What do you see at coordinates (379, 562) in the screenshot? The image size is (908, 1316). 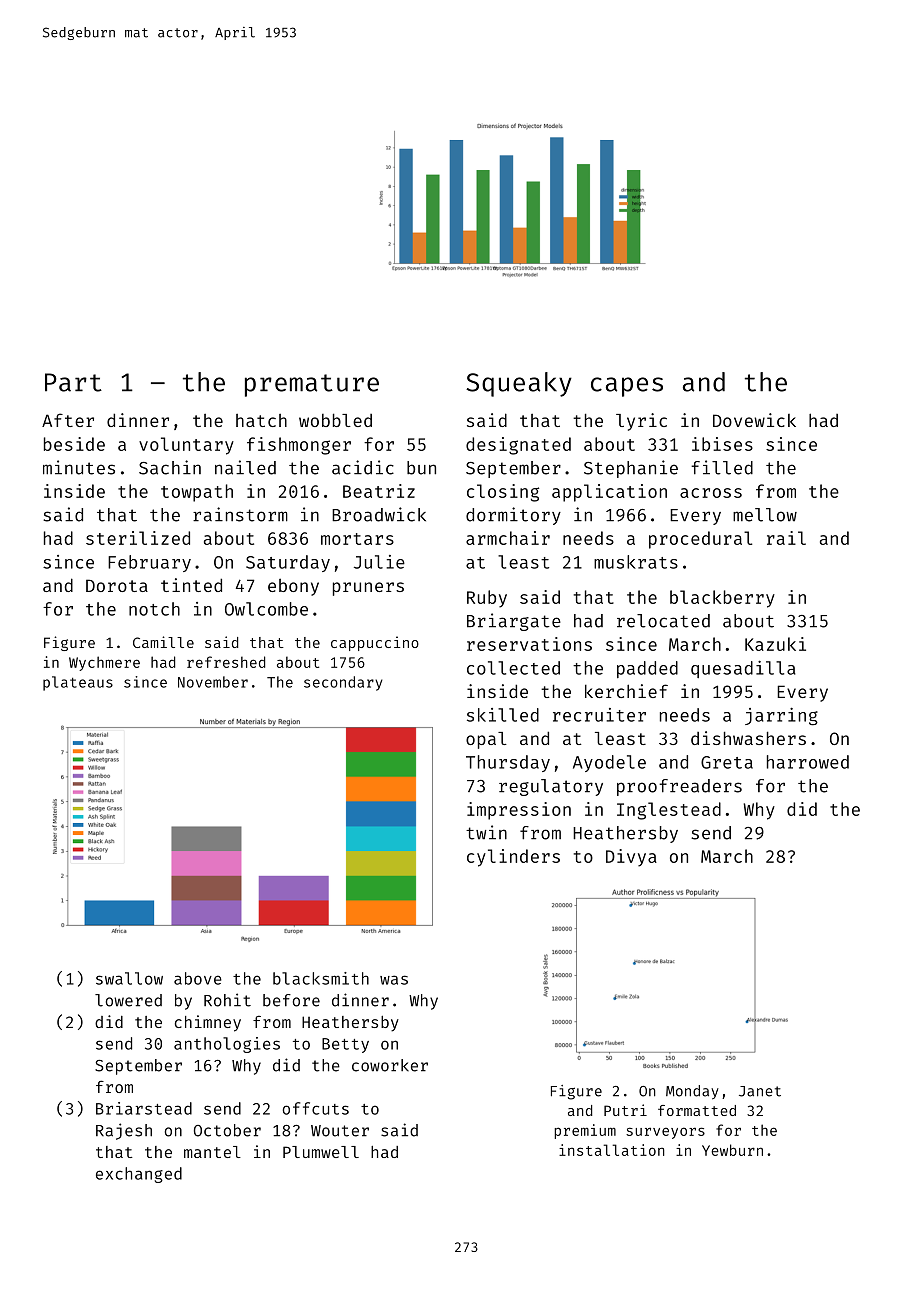 I see `Julie` at bounding box center [379, 562].
